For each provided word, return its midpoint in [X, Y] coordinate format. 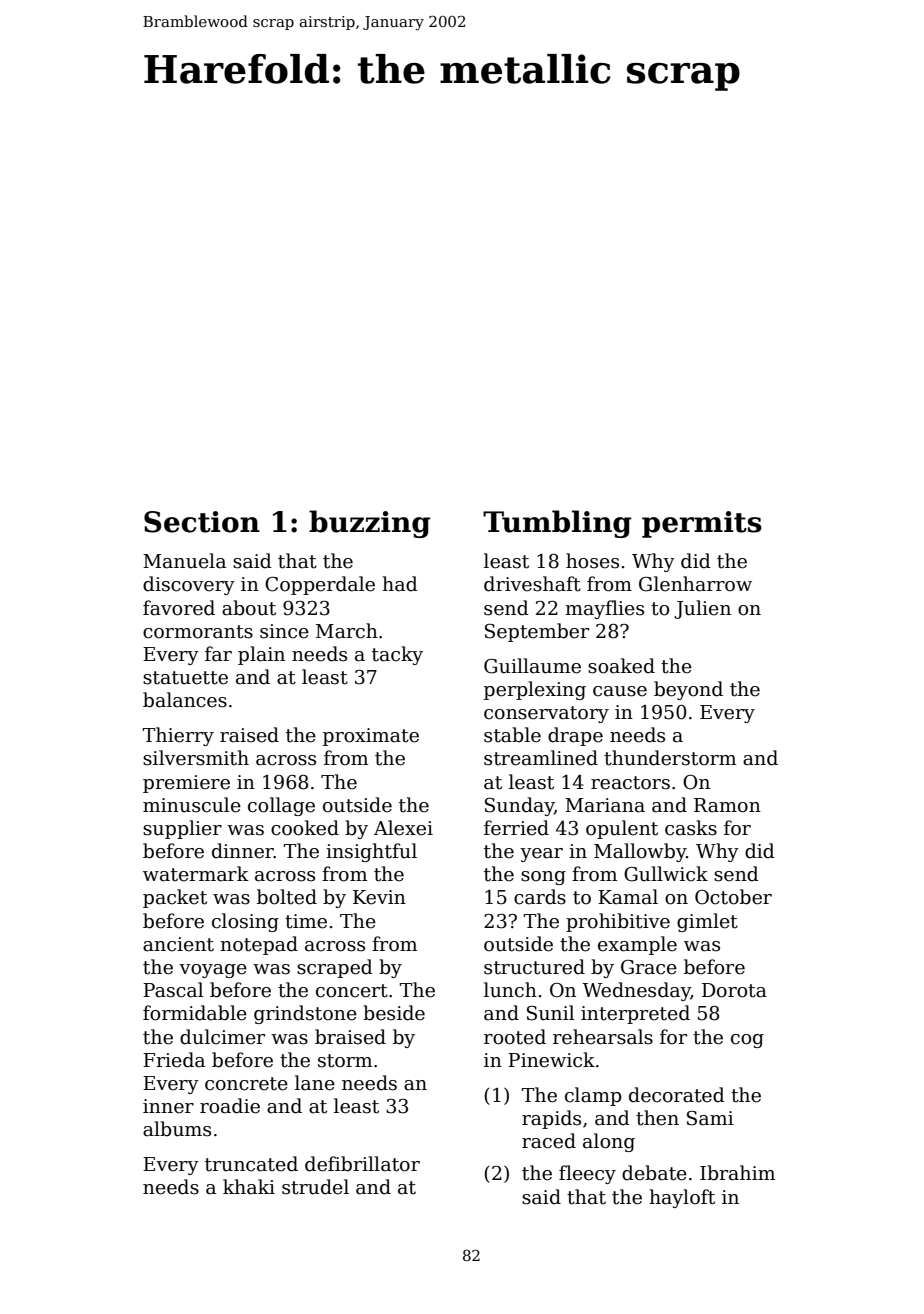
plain [261, 655]
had [400, 584]
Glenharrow [695, 584]
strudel [315, 1187]
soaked [621, 666]
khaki [249, 1187]
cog [747, 1041]
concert [352, 991]
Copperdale [320, 585]
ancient [178, 944]
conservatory [546, 714]
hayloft [682, 1198]
